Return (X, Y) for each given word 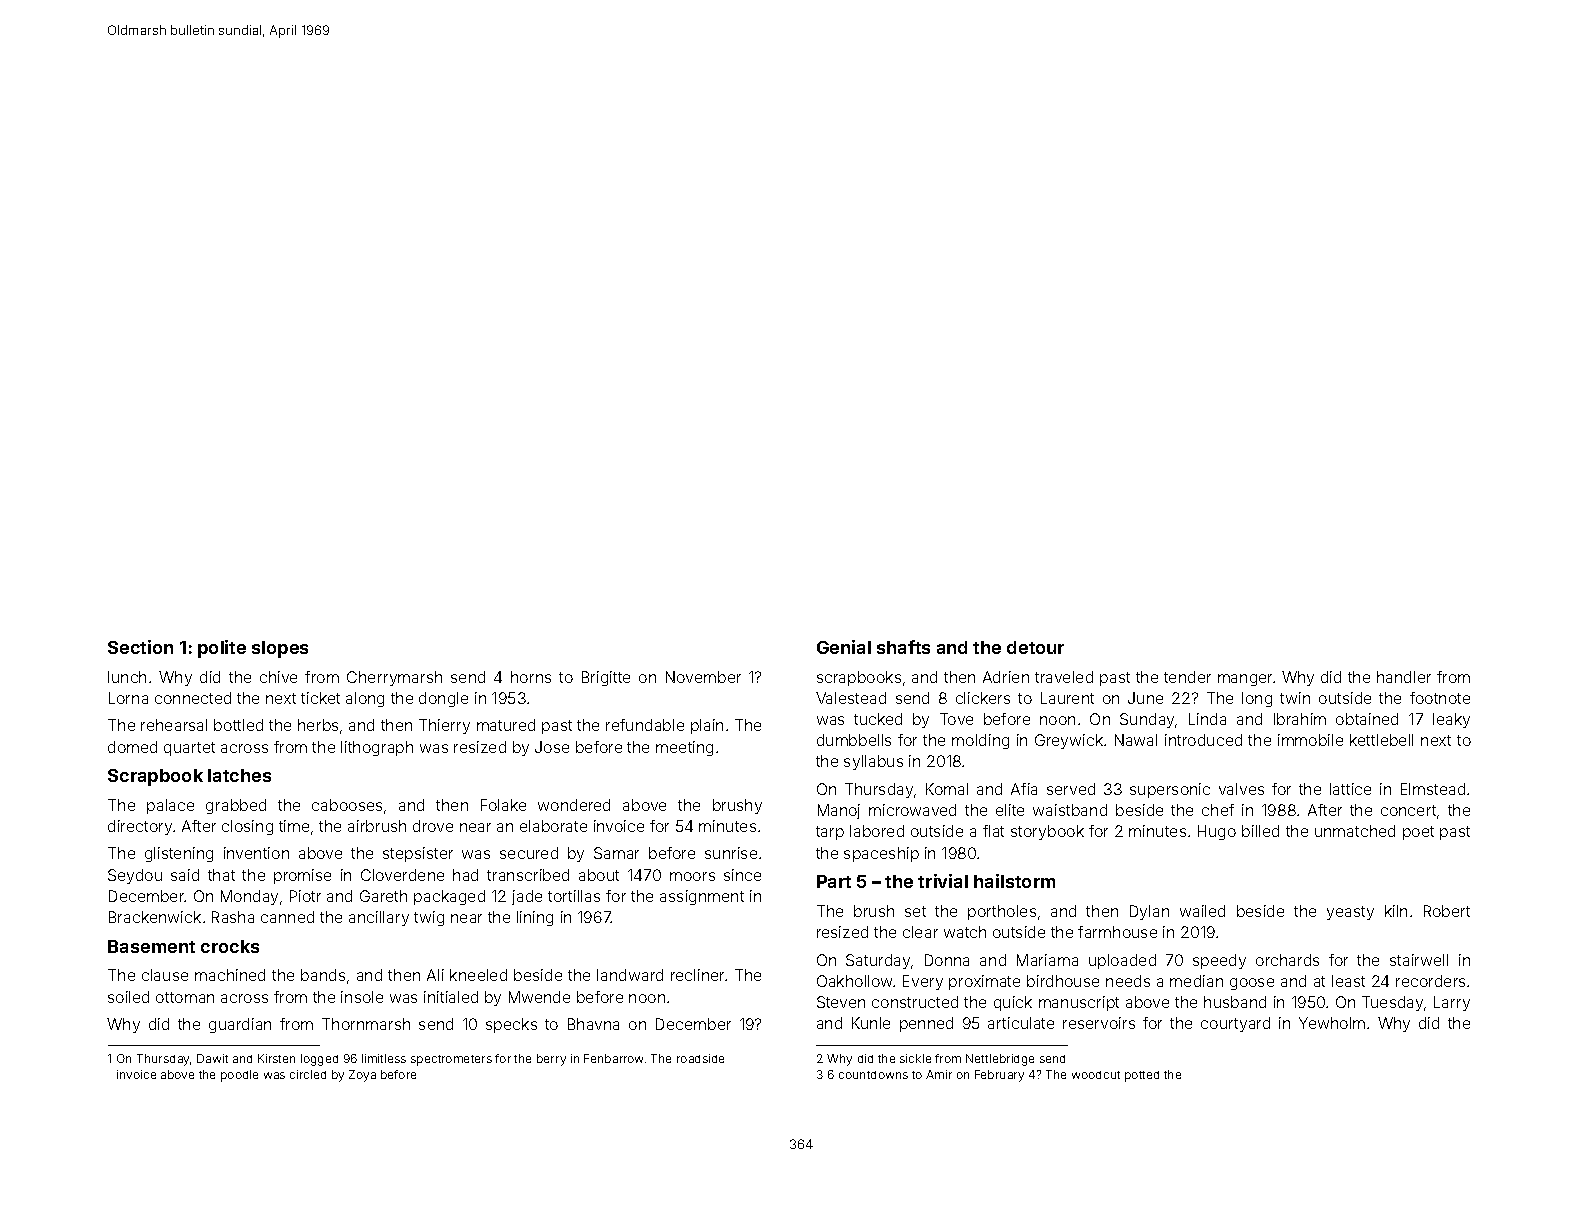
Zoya (362, 1076)
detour (1035, 647)
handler (1404, 677)
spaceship (881, 854)
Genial (844, 647)
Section (140, 647)
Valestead (851, 698)
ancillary (379, 918)
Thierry (444, 726)
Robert (1447, 911)
